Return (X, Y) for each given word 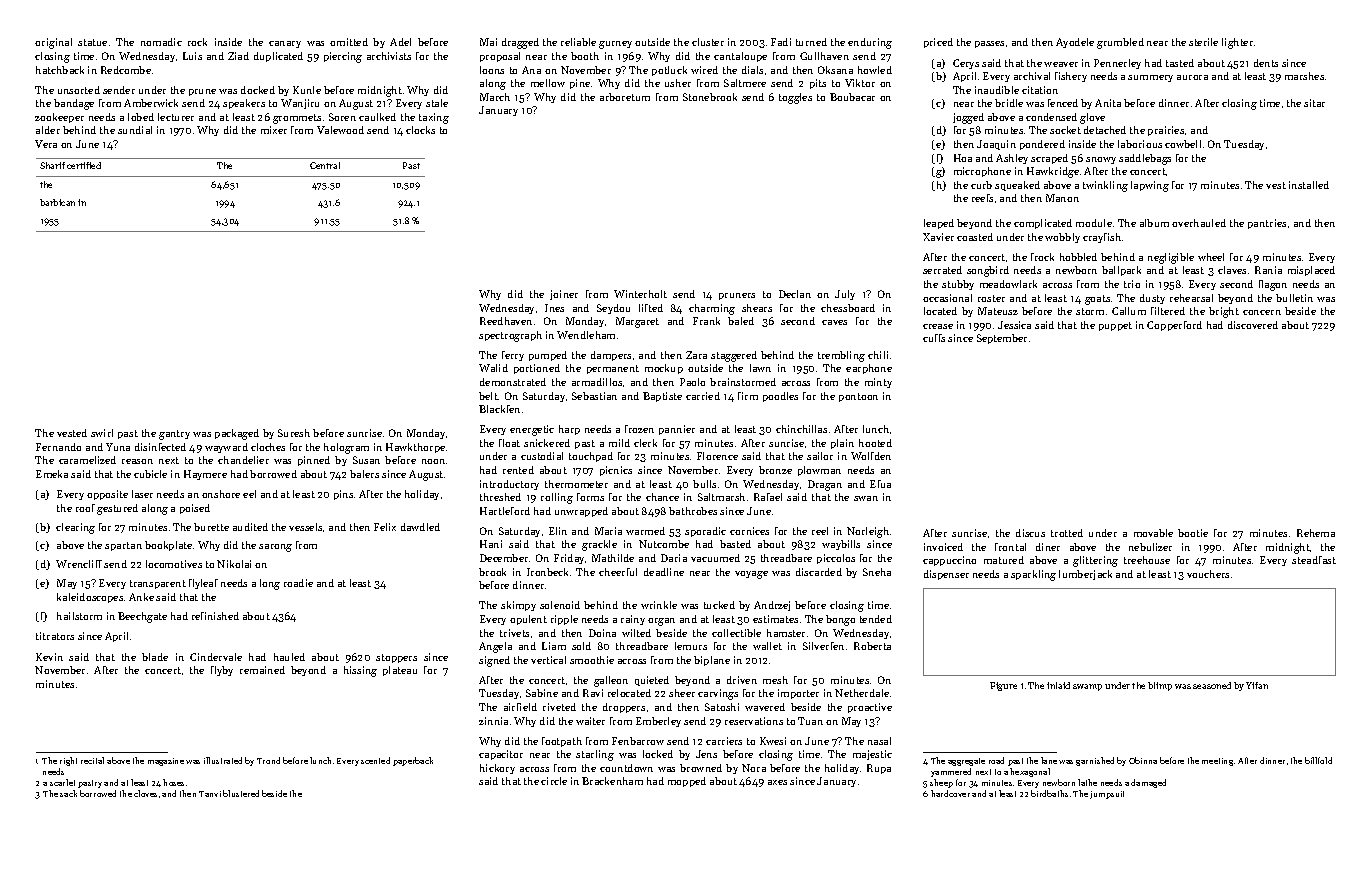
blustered (241, 793)
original (53, 43)
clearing (75, 528)
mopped (687, 782)
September (1002, 339)
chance (662, 497)
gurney (615, 45)
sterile (1203, 42)
